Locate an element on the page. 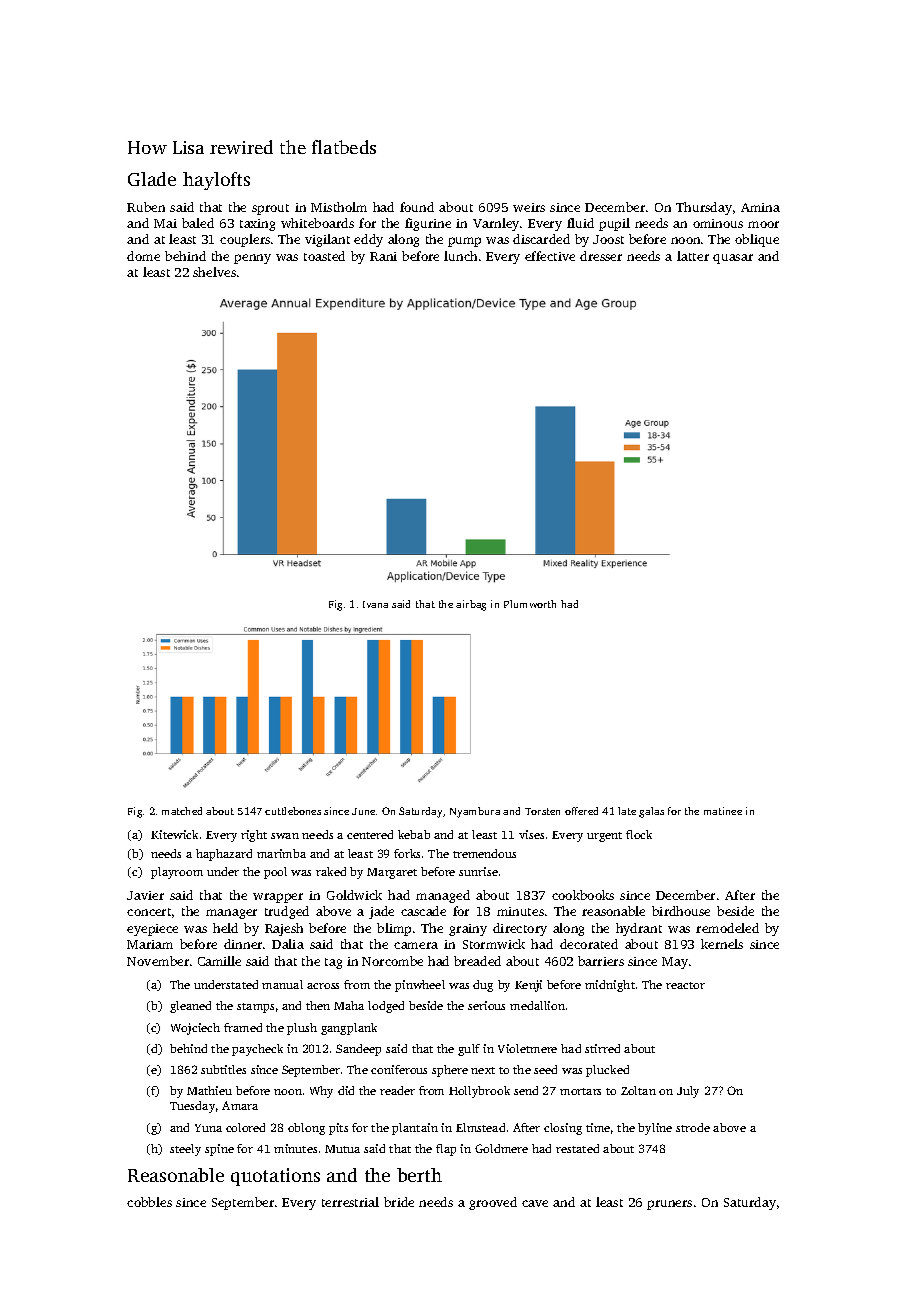 The width and height of the page is (908, 1316). Amina is located at coordinates (760, 207).
